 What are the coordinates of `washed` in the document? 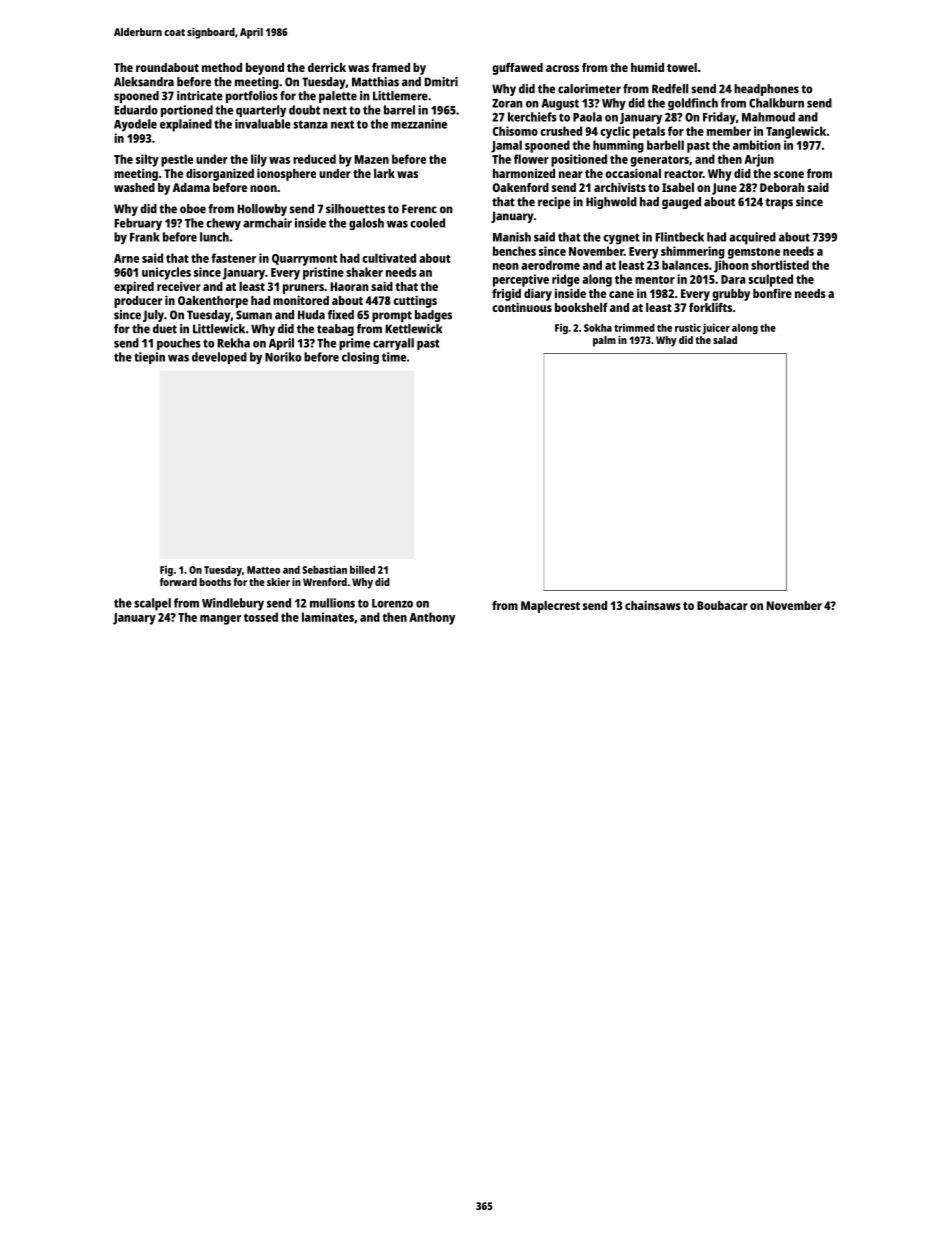 It's located at (134, 187).
